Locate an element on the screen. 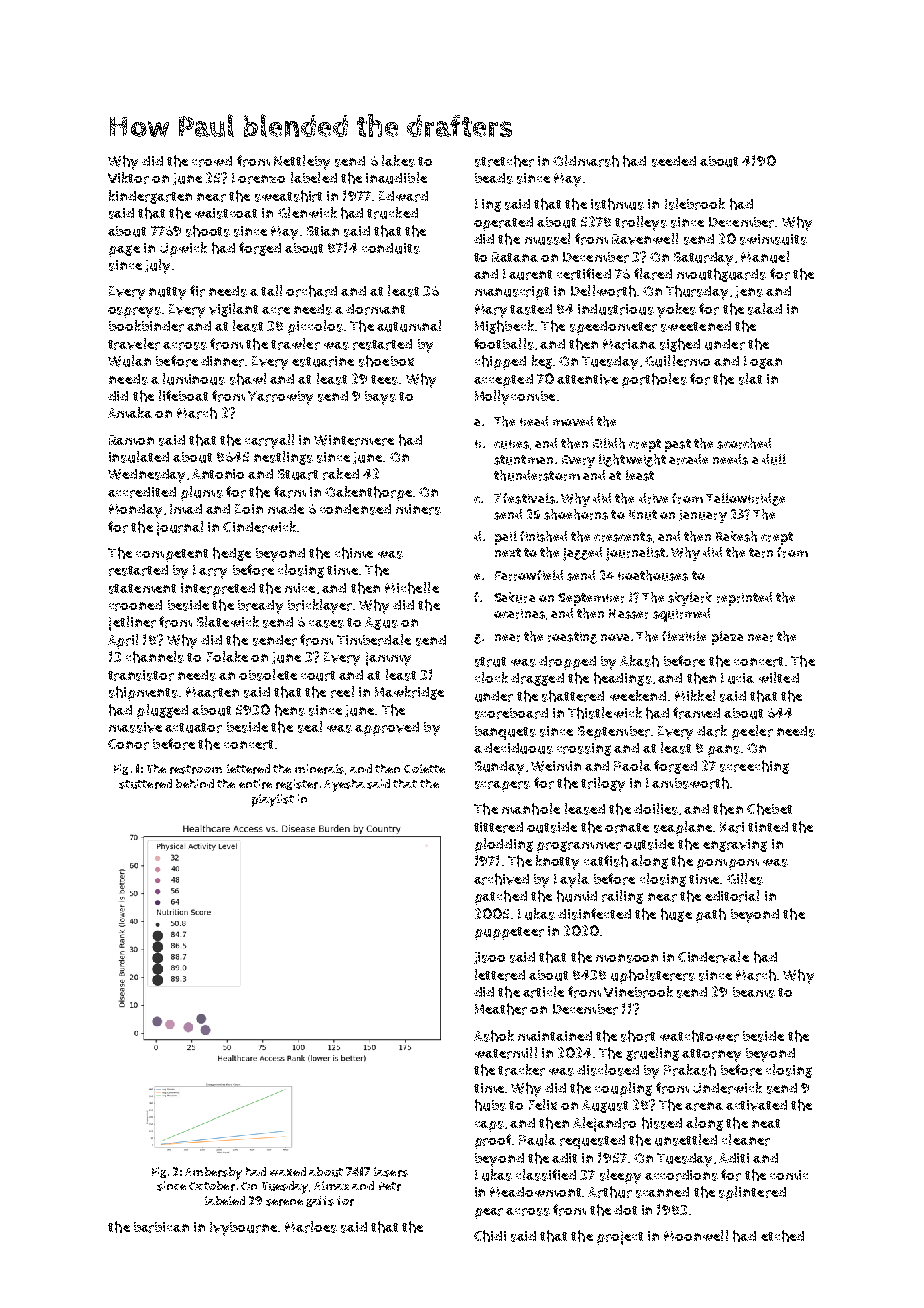 The height and width of the screenshot is (1308, 924). fir is located at coordinates (197, 291).
